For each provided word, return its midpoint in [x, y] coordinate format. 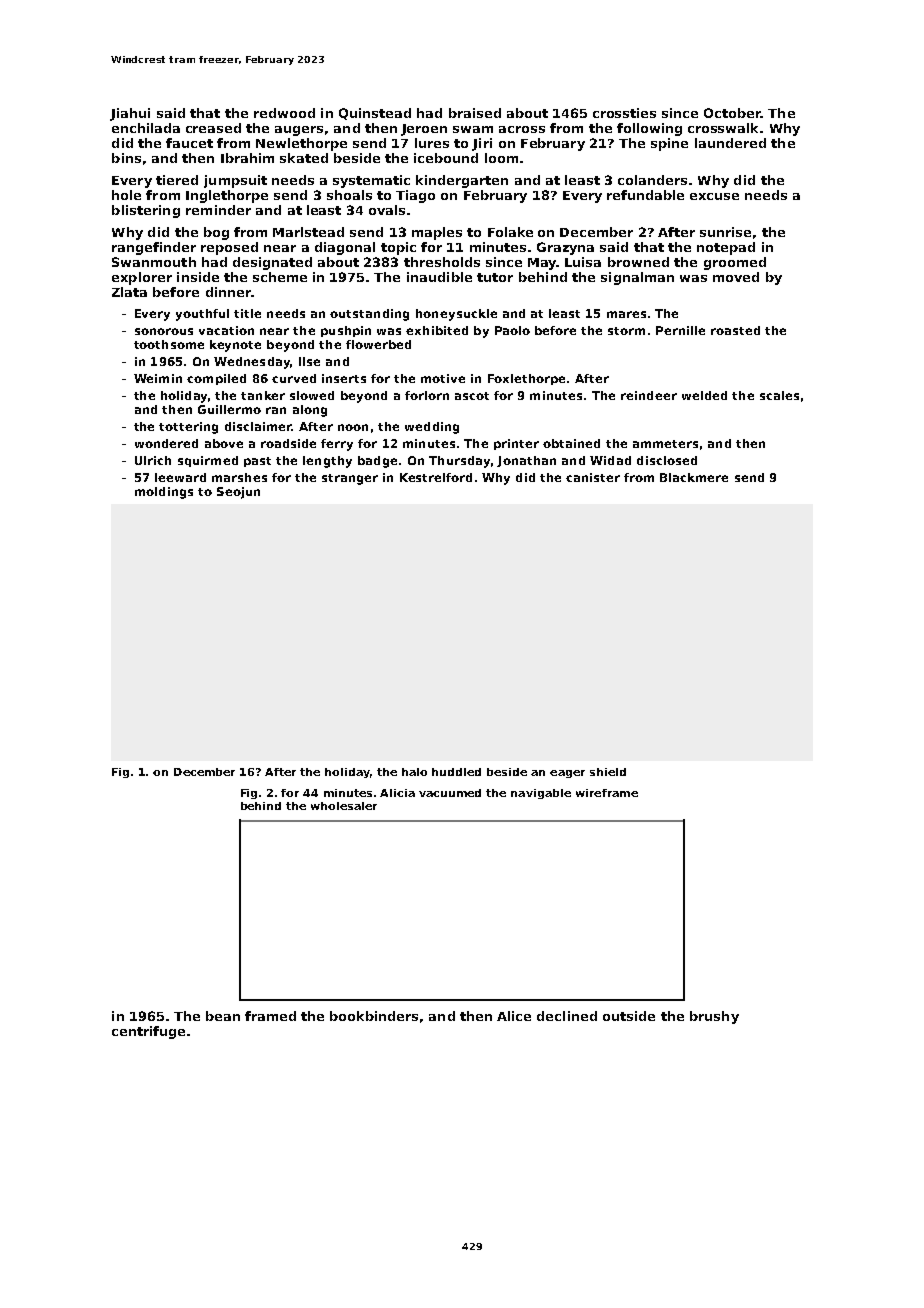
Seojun [238, 493]
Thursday [459, 462]
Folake [510, 232]
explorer [142, 278]
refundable [645, 195]
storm [626, 331]
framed [270, 1016]
